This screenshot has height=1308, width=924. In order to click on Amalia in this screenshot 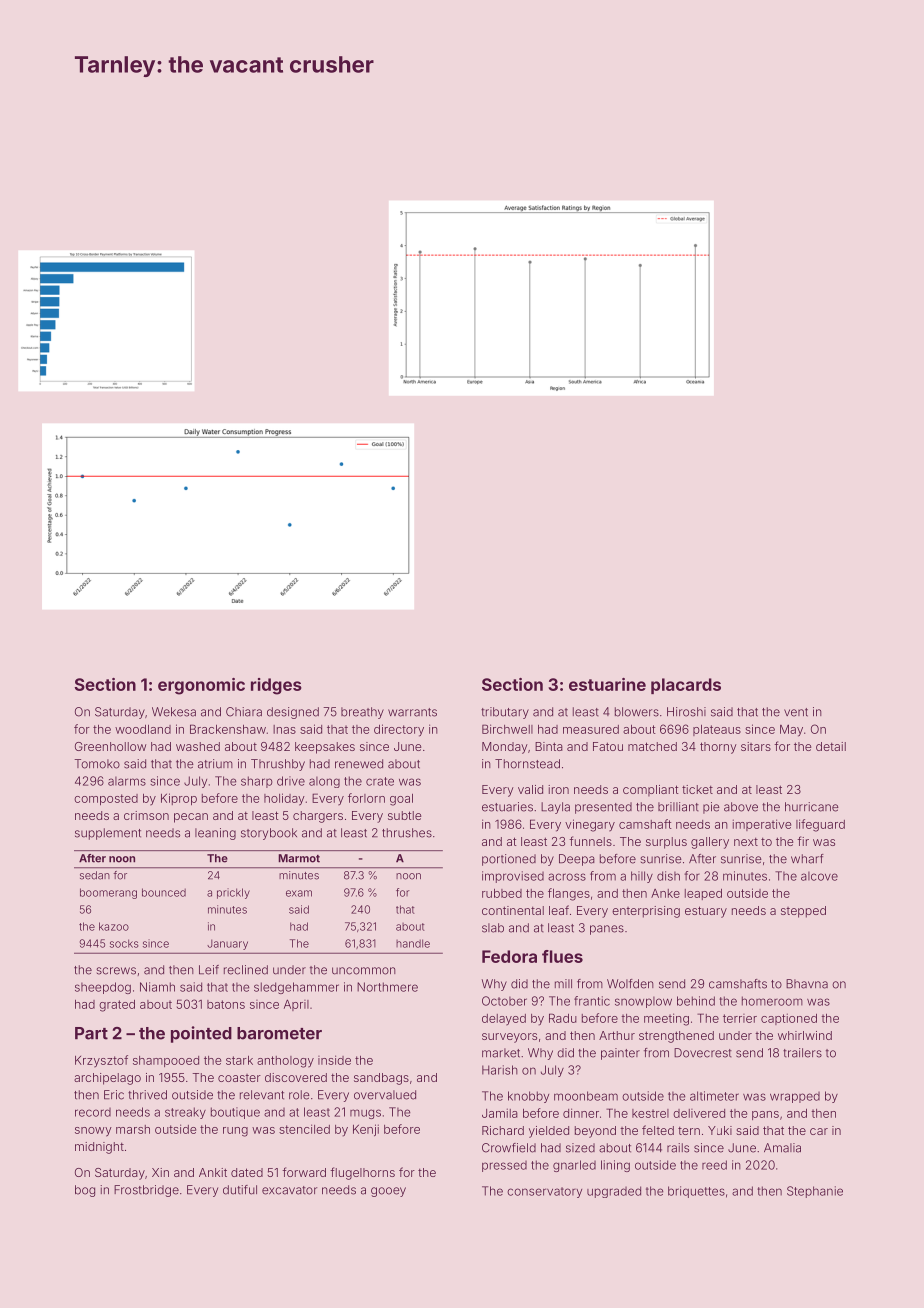, I will do `click(782, 1148)`.
